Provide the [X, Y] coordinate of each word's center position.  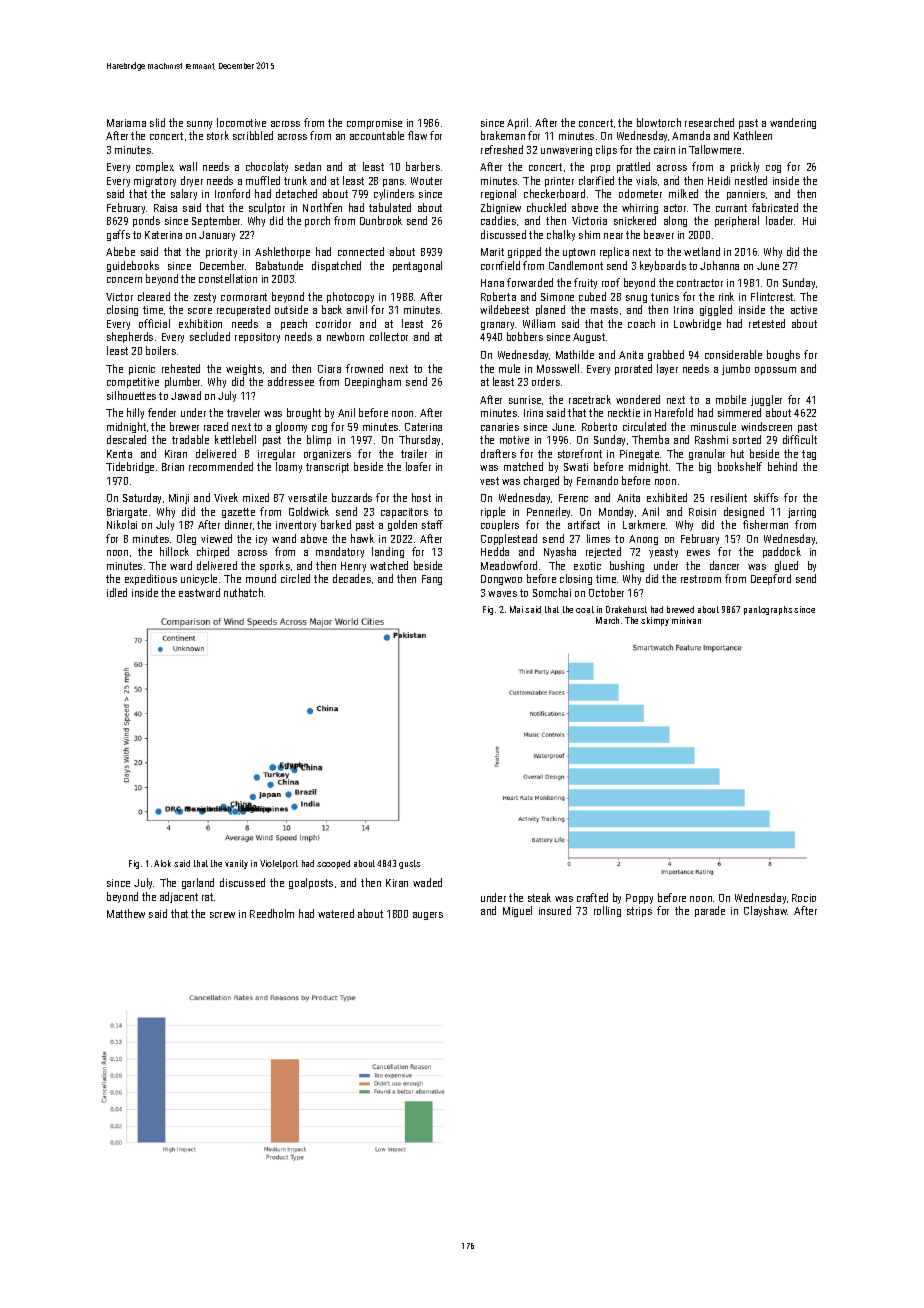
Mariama [126, 123]
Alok [162, 863]
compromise [374, 124]
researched [709, 122]
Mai [516, 609]
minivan [686, 620]
